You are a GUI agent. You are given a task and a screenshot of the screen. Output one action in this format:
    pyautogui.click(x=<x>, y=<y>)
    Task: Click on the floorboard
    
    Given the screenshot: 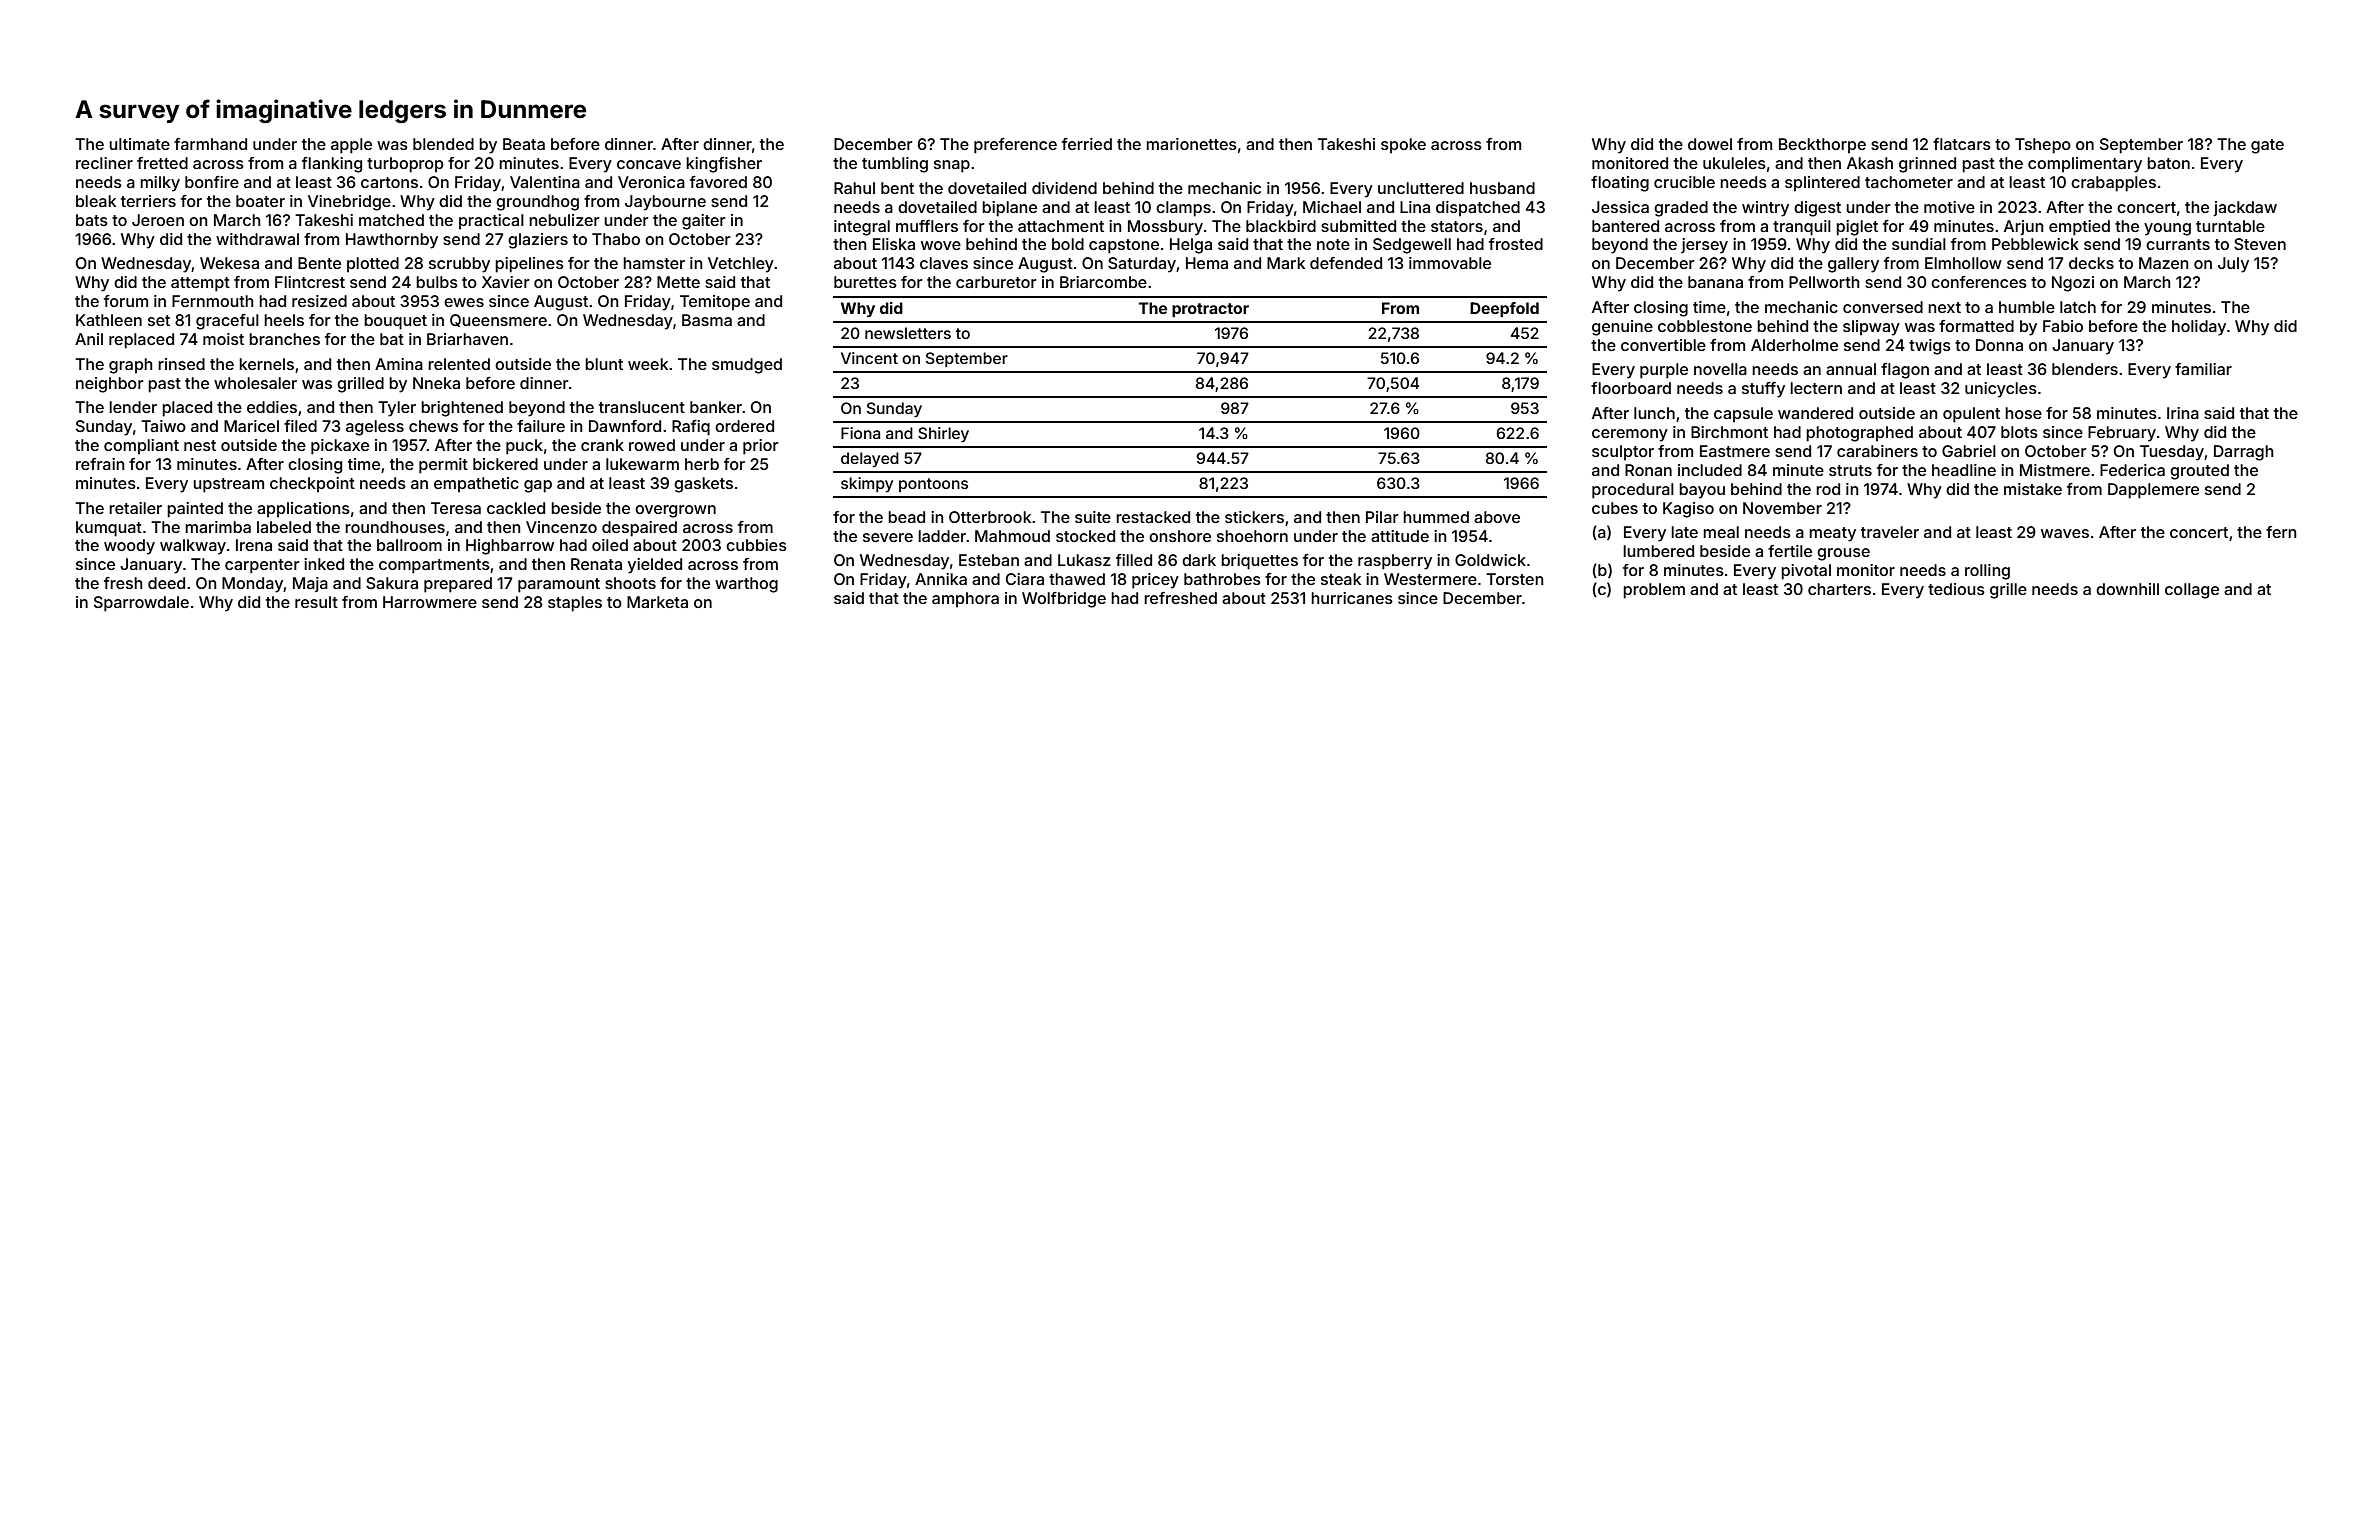 What is the action you would take?
    pyautogui.click(x=1631, y=388)
